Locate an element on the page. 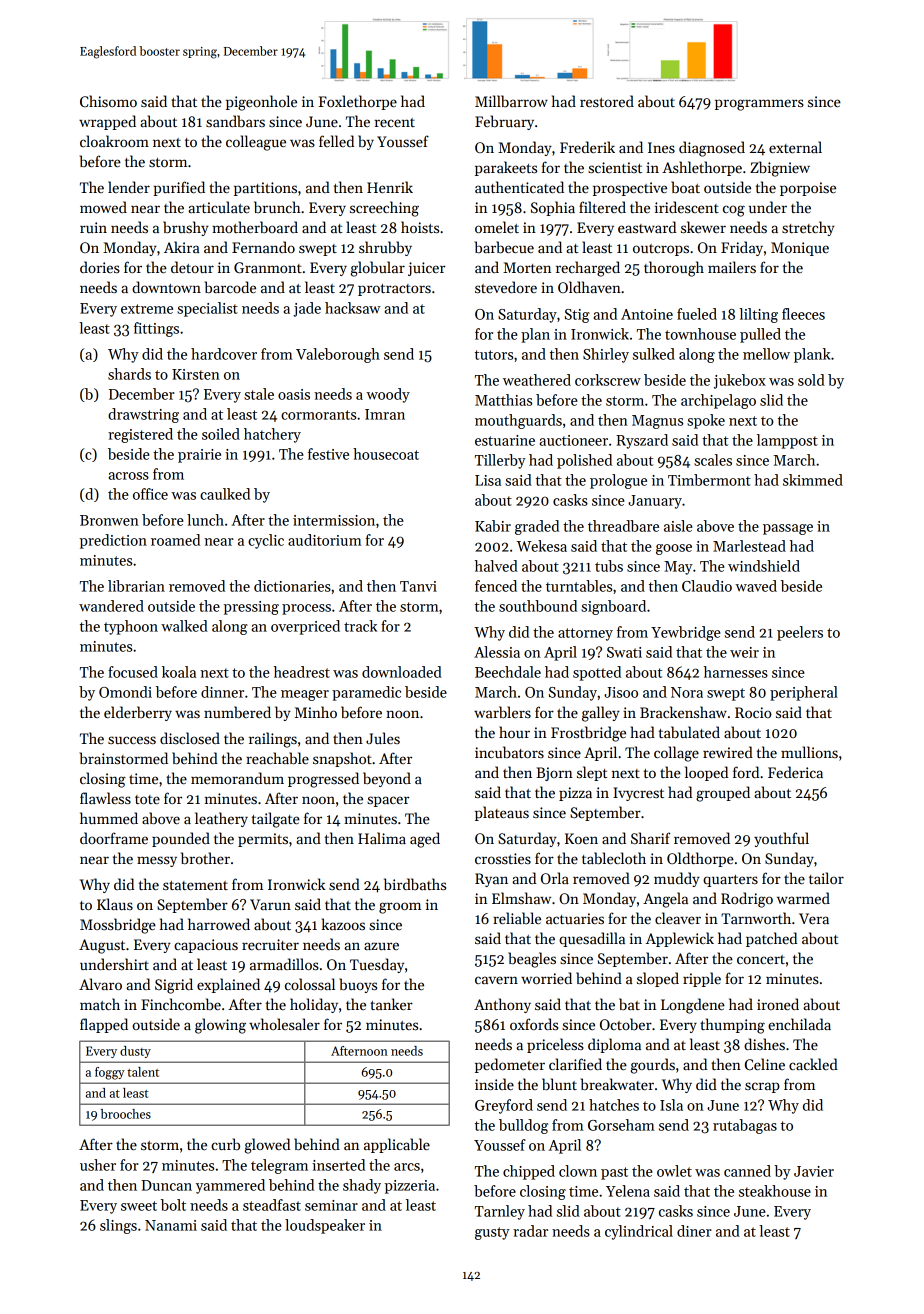 This image has width=924, height=1314. Magnus is located at coordinates (657, 422).
